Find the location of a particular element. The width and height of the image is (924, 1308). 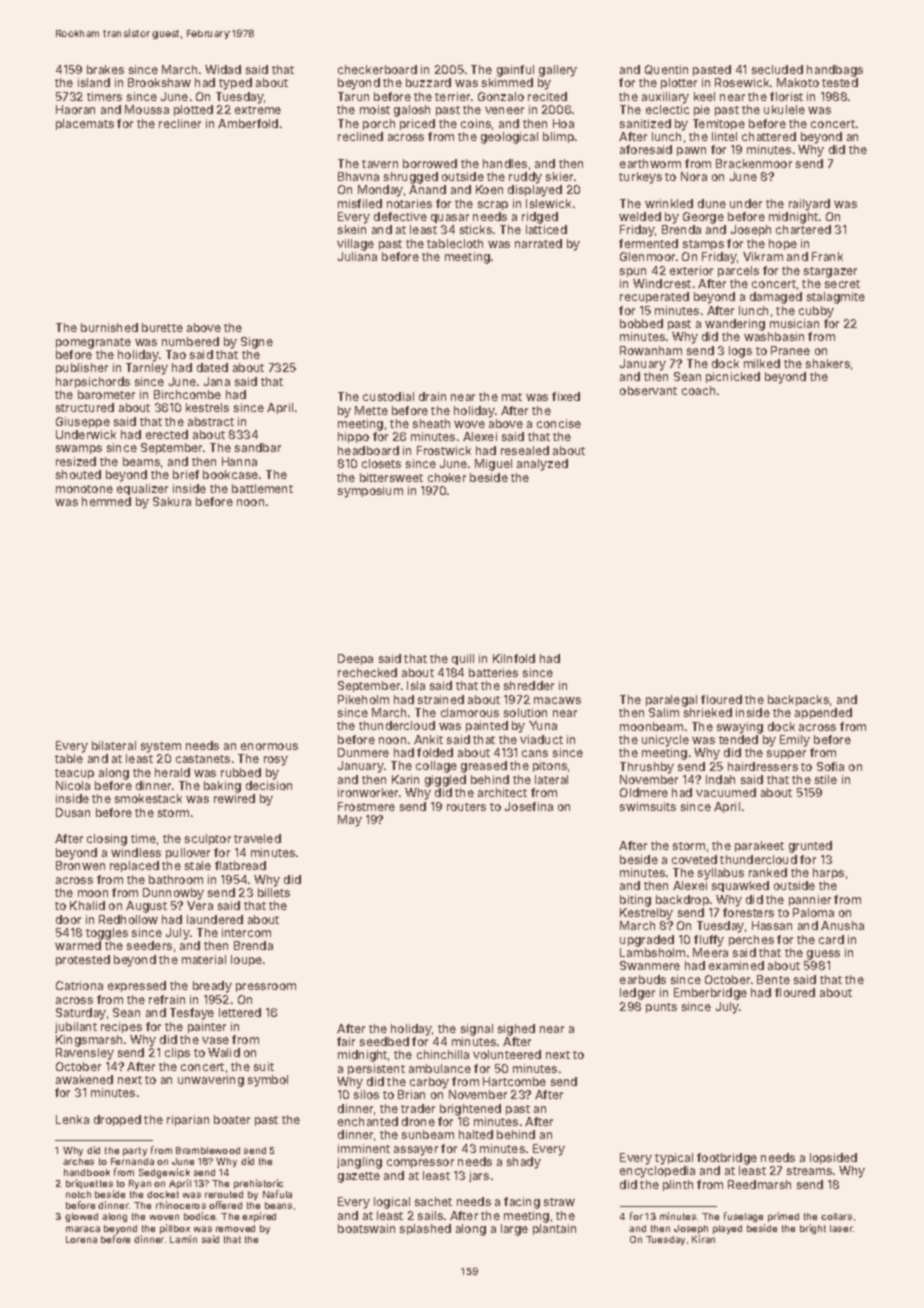

Sakura is located at coordinates (172, 501).
